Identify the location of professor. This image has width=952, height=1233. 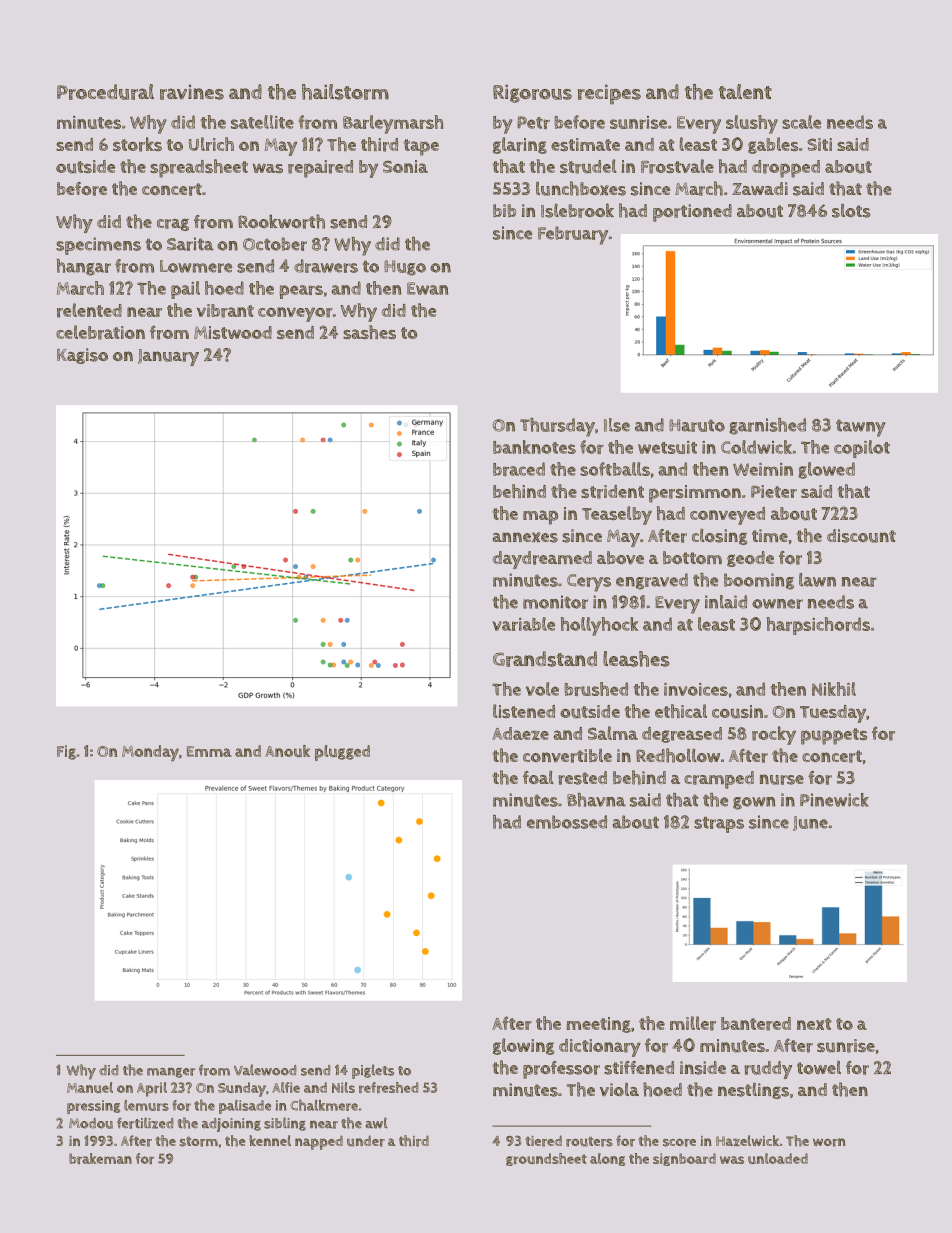
(561, 1070).
